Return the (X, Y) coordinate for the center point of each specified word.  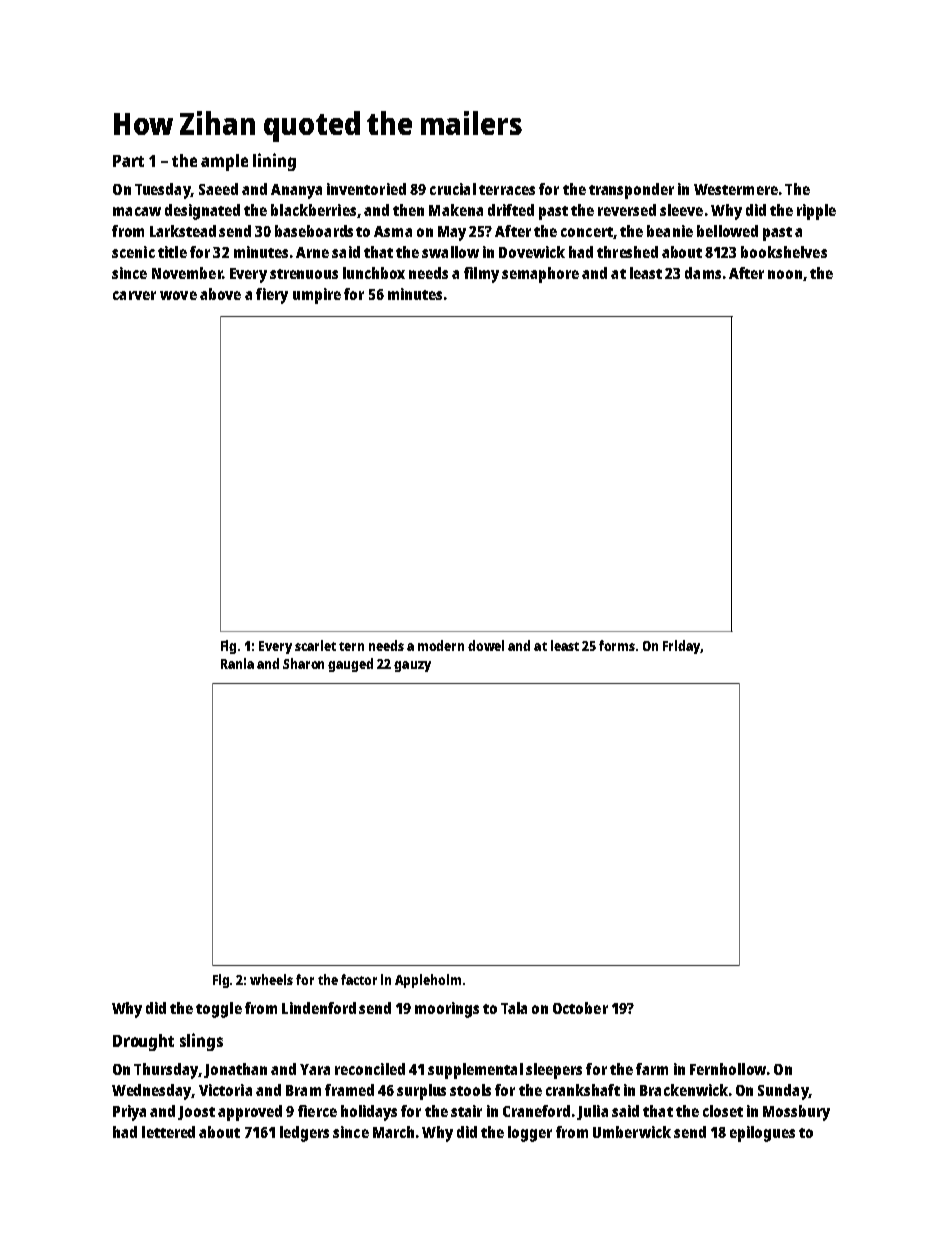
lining (274, 162)
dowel (486, 645)
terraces (507, 190)
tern (351, 646)
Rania (237, 663)
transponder (631, 191)
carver (134, 295)
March (393, 1132)
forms (617, 645)
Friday (682, 647)
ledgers (304, 1134)
